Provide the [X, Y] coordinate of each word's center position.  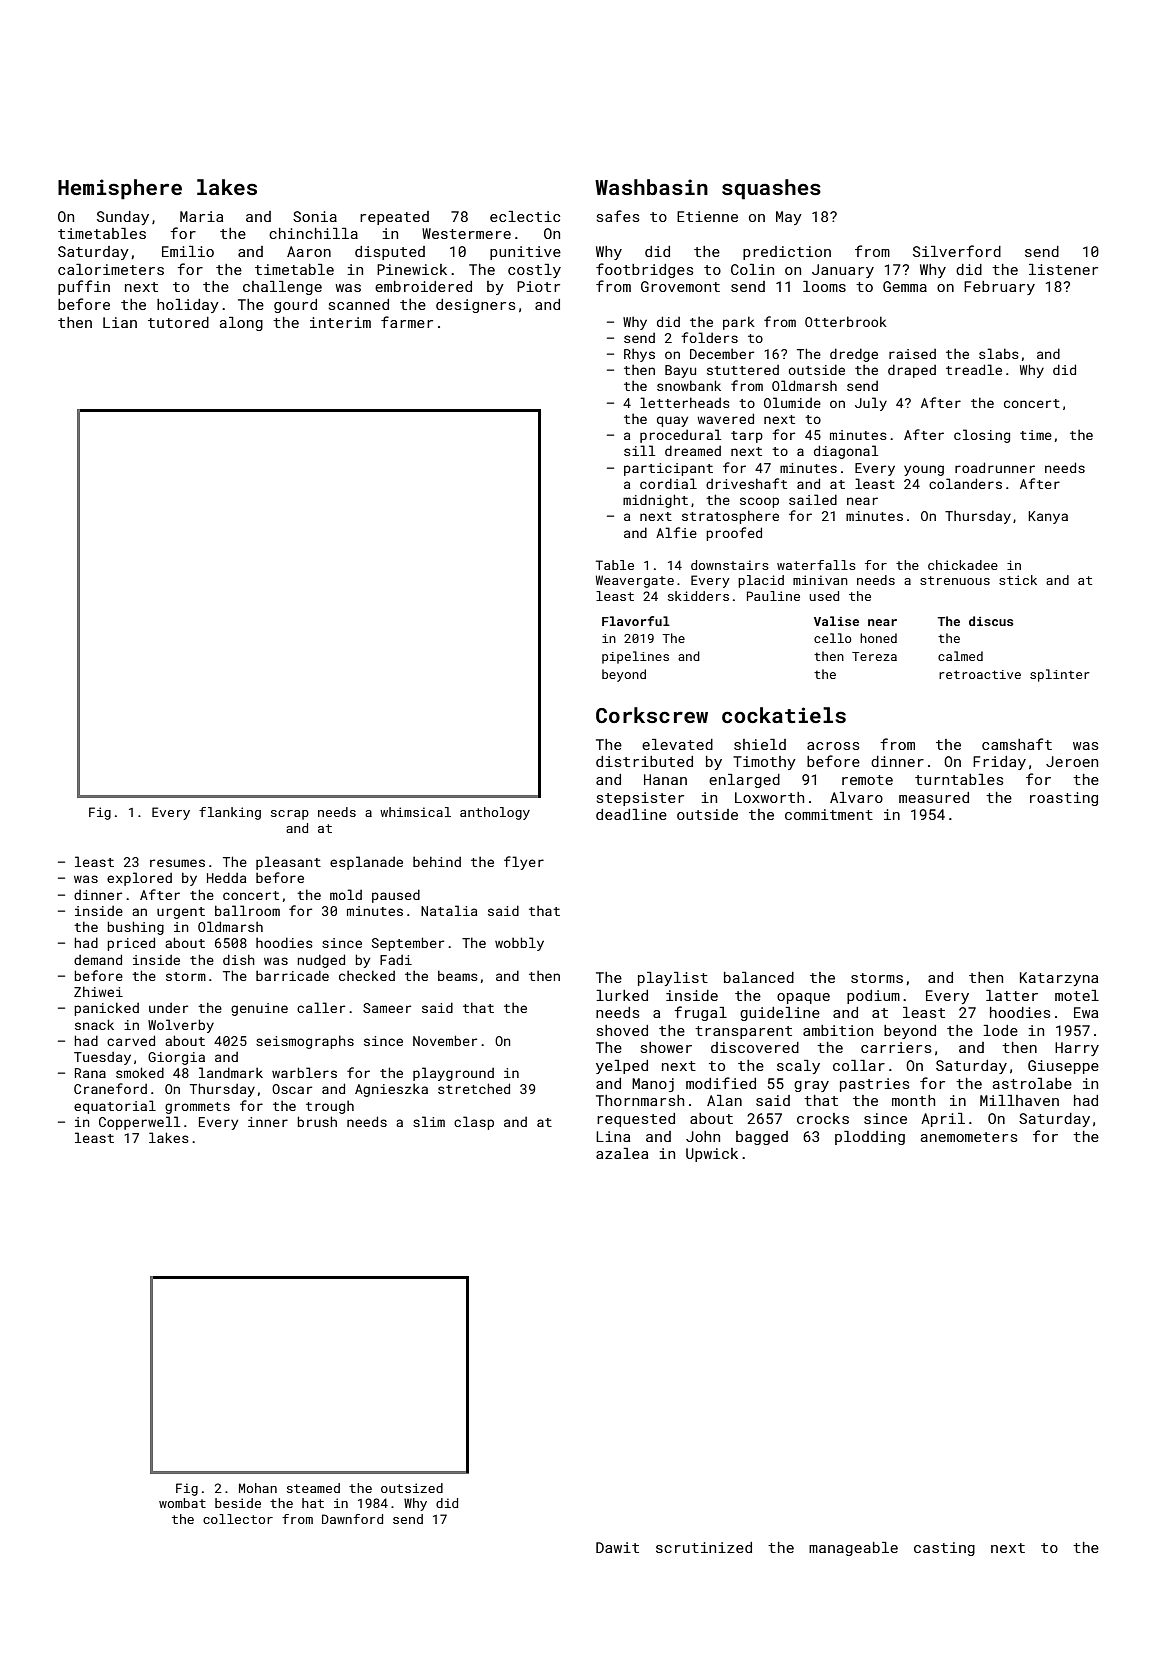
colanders [965, 483]
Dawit [617, 1547]
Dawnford [352, 1519]
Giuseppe [1063, 1067]
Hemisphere [120, 189]
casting [944, 1549]
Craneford [110, 1088]
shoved [622, 1030]
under [168, 1008]
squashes [771, 189]
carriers [896, 1047]
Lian [120, 322]
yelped [622, 1067]
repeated [394, 218]
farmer [407, 322]
